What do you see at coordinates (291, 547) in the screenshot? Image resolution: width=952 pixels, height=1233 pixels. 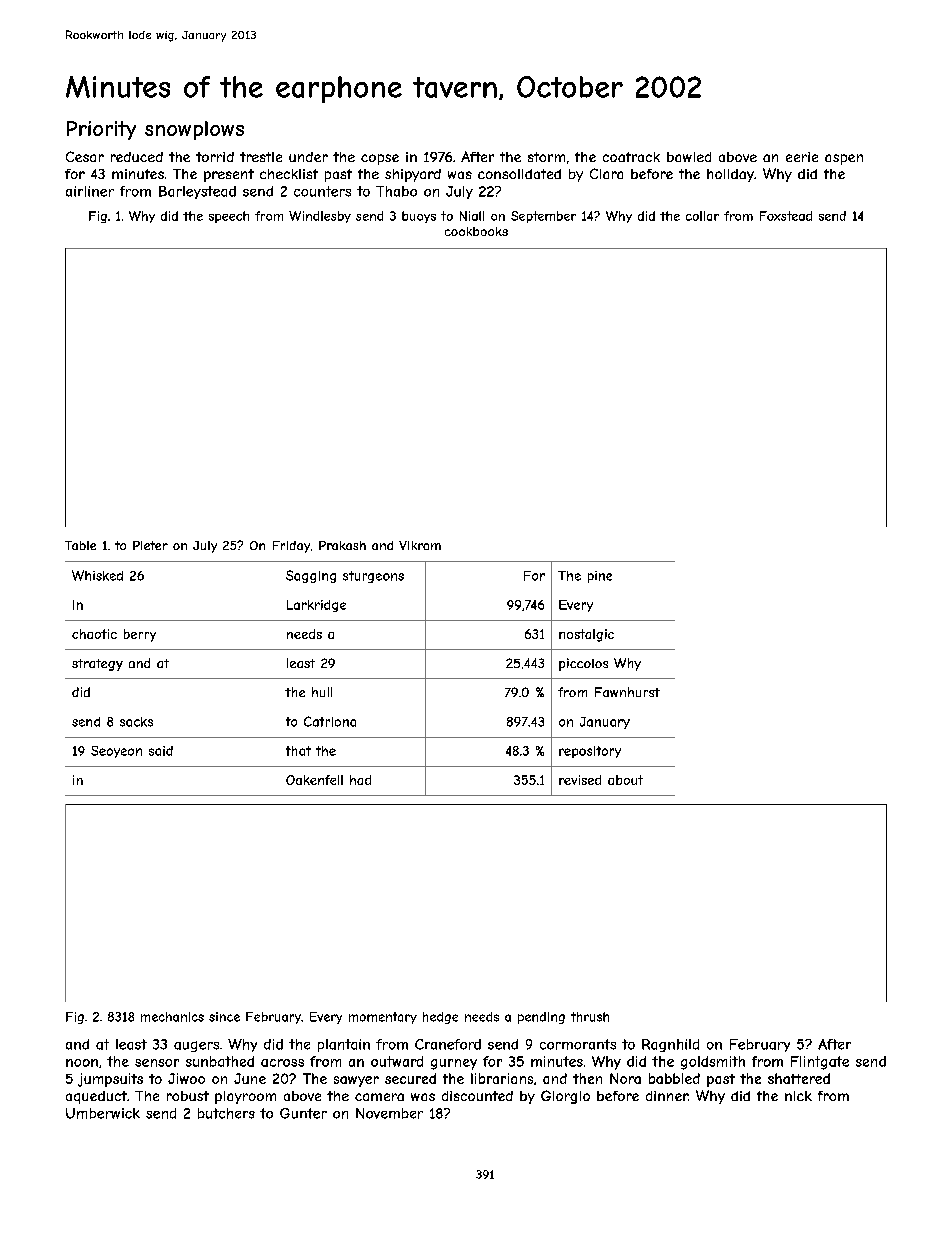 I see `Friday` at bounding box center [291, 547].
